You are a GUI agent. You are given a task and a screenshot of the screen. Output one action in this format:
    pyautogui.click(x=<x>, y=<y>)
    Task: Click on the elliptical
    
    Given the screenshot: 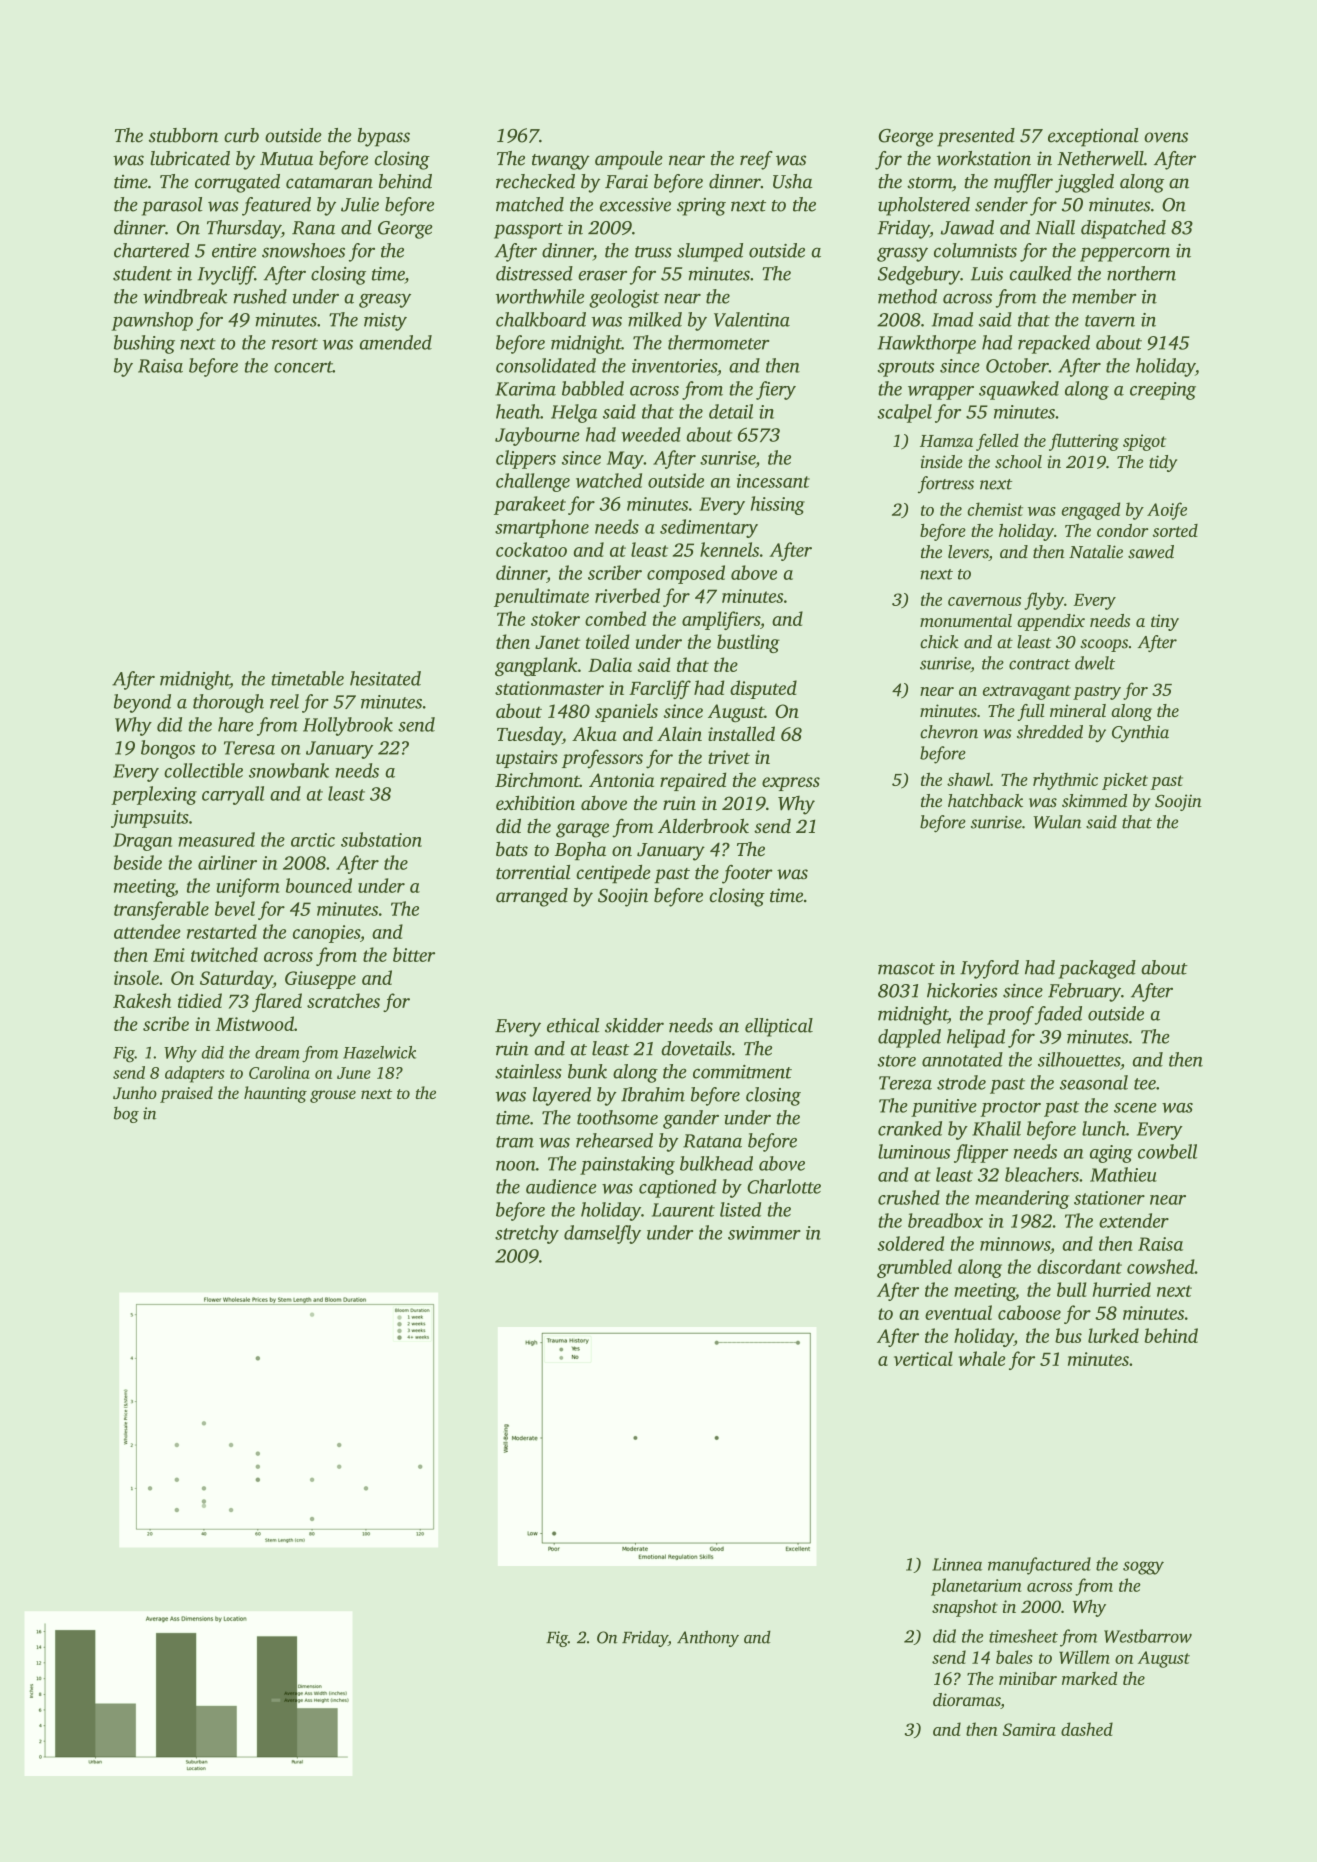 What is the action you would take?
    pyautogui.click(x=779, y=1027)
